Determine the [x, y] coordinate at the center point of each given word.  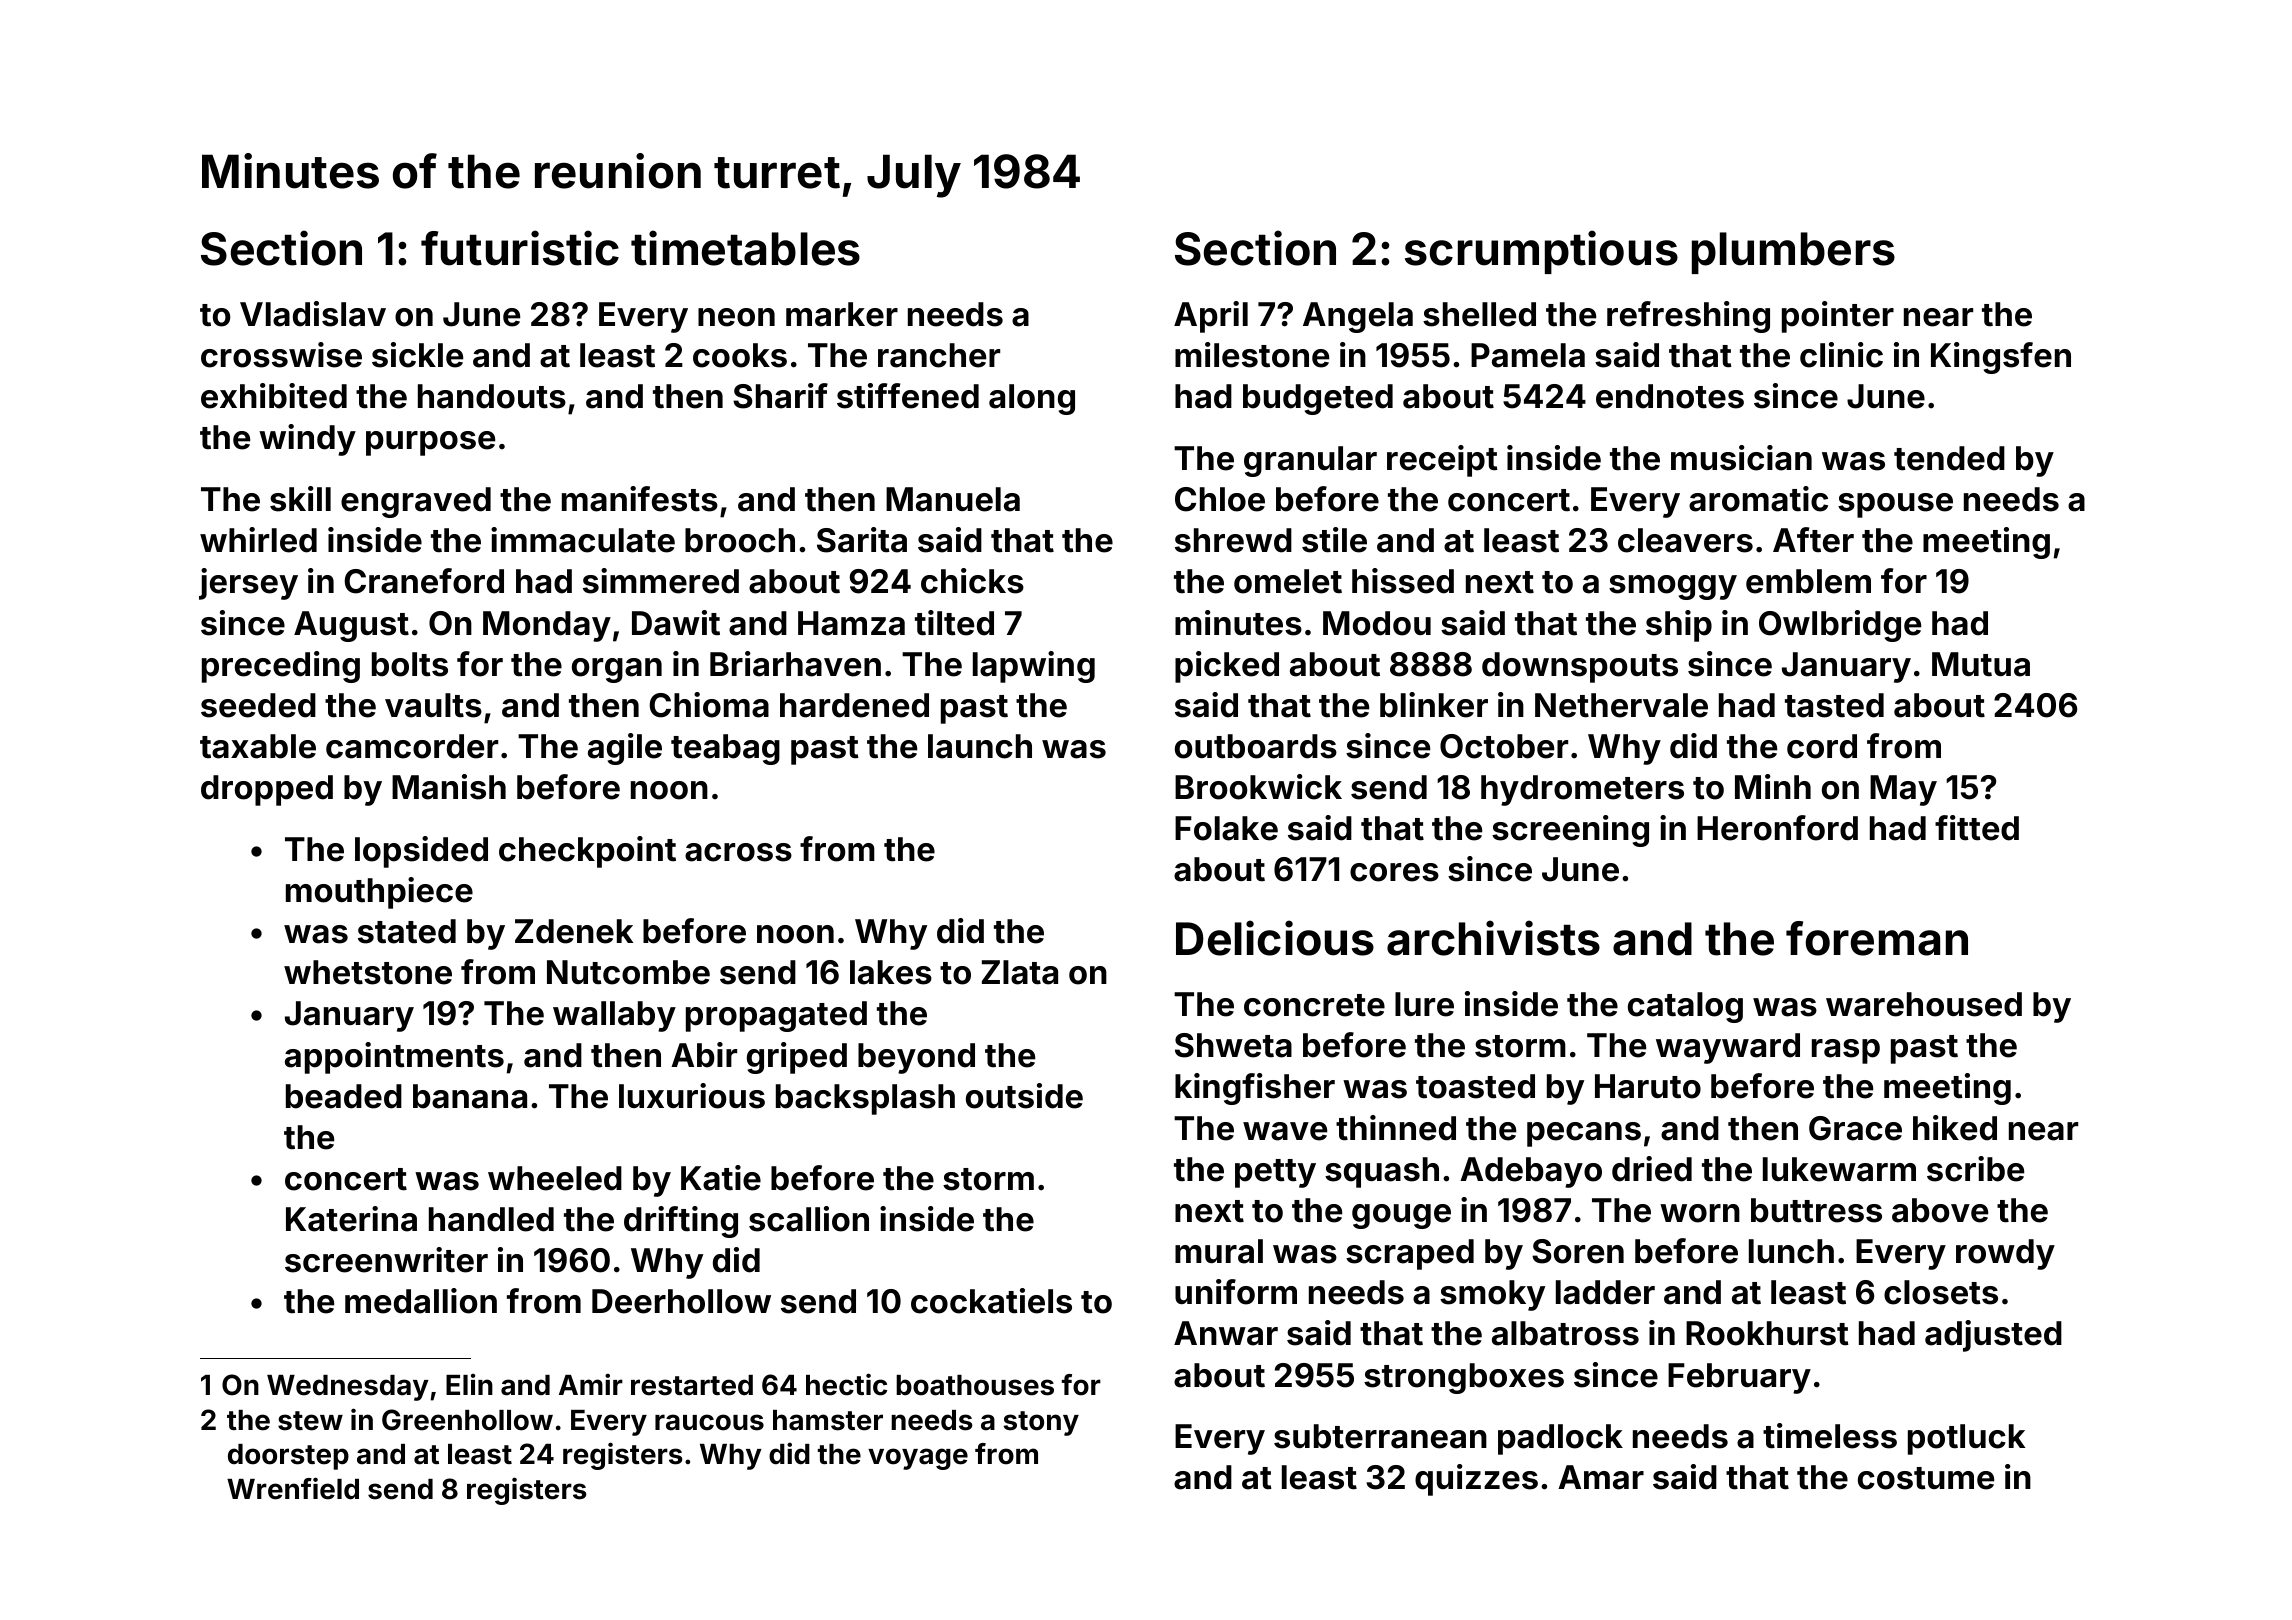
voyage [918, 1459]
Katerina [351, 1219]
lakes [891, 972]
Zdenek [574, 931]
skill [300, 499]
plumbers [1793, 253]
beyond [916, 1058]
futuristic [520, 248]
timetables [745, 248]
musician [1741, 458]
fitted [1977, 828]
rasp [1846, 1051]
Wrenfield [293, 1488]
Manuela [953, 499]
